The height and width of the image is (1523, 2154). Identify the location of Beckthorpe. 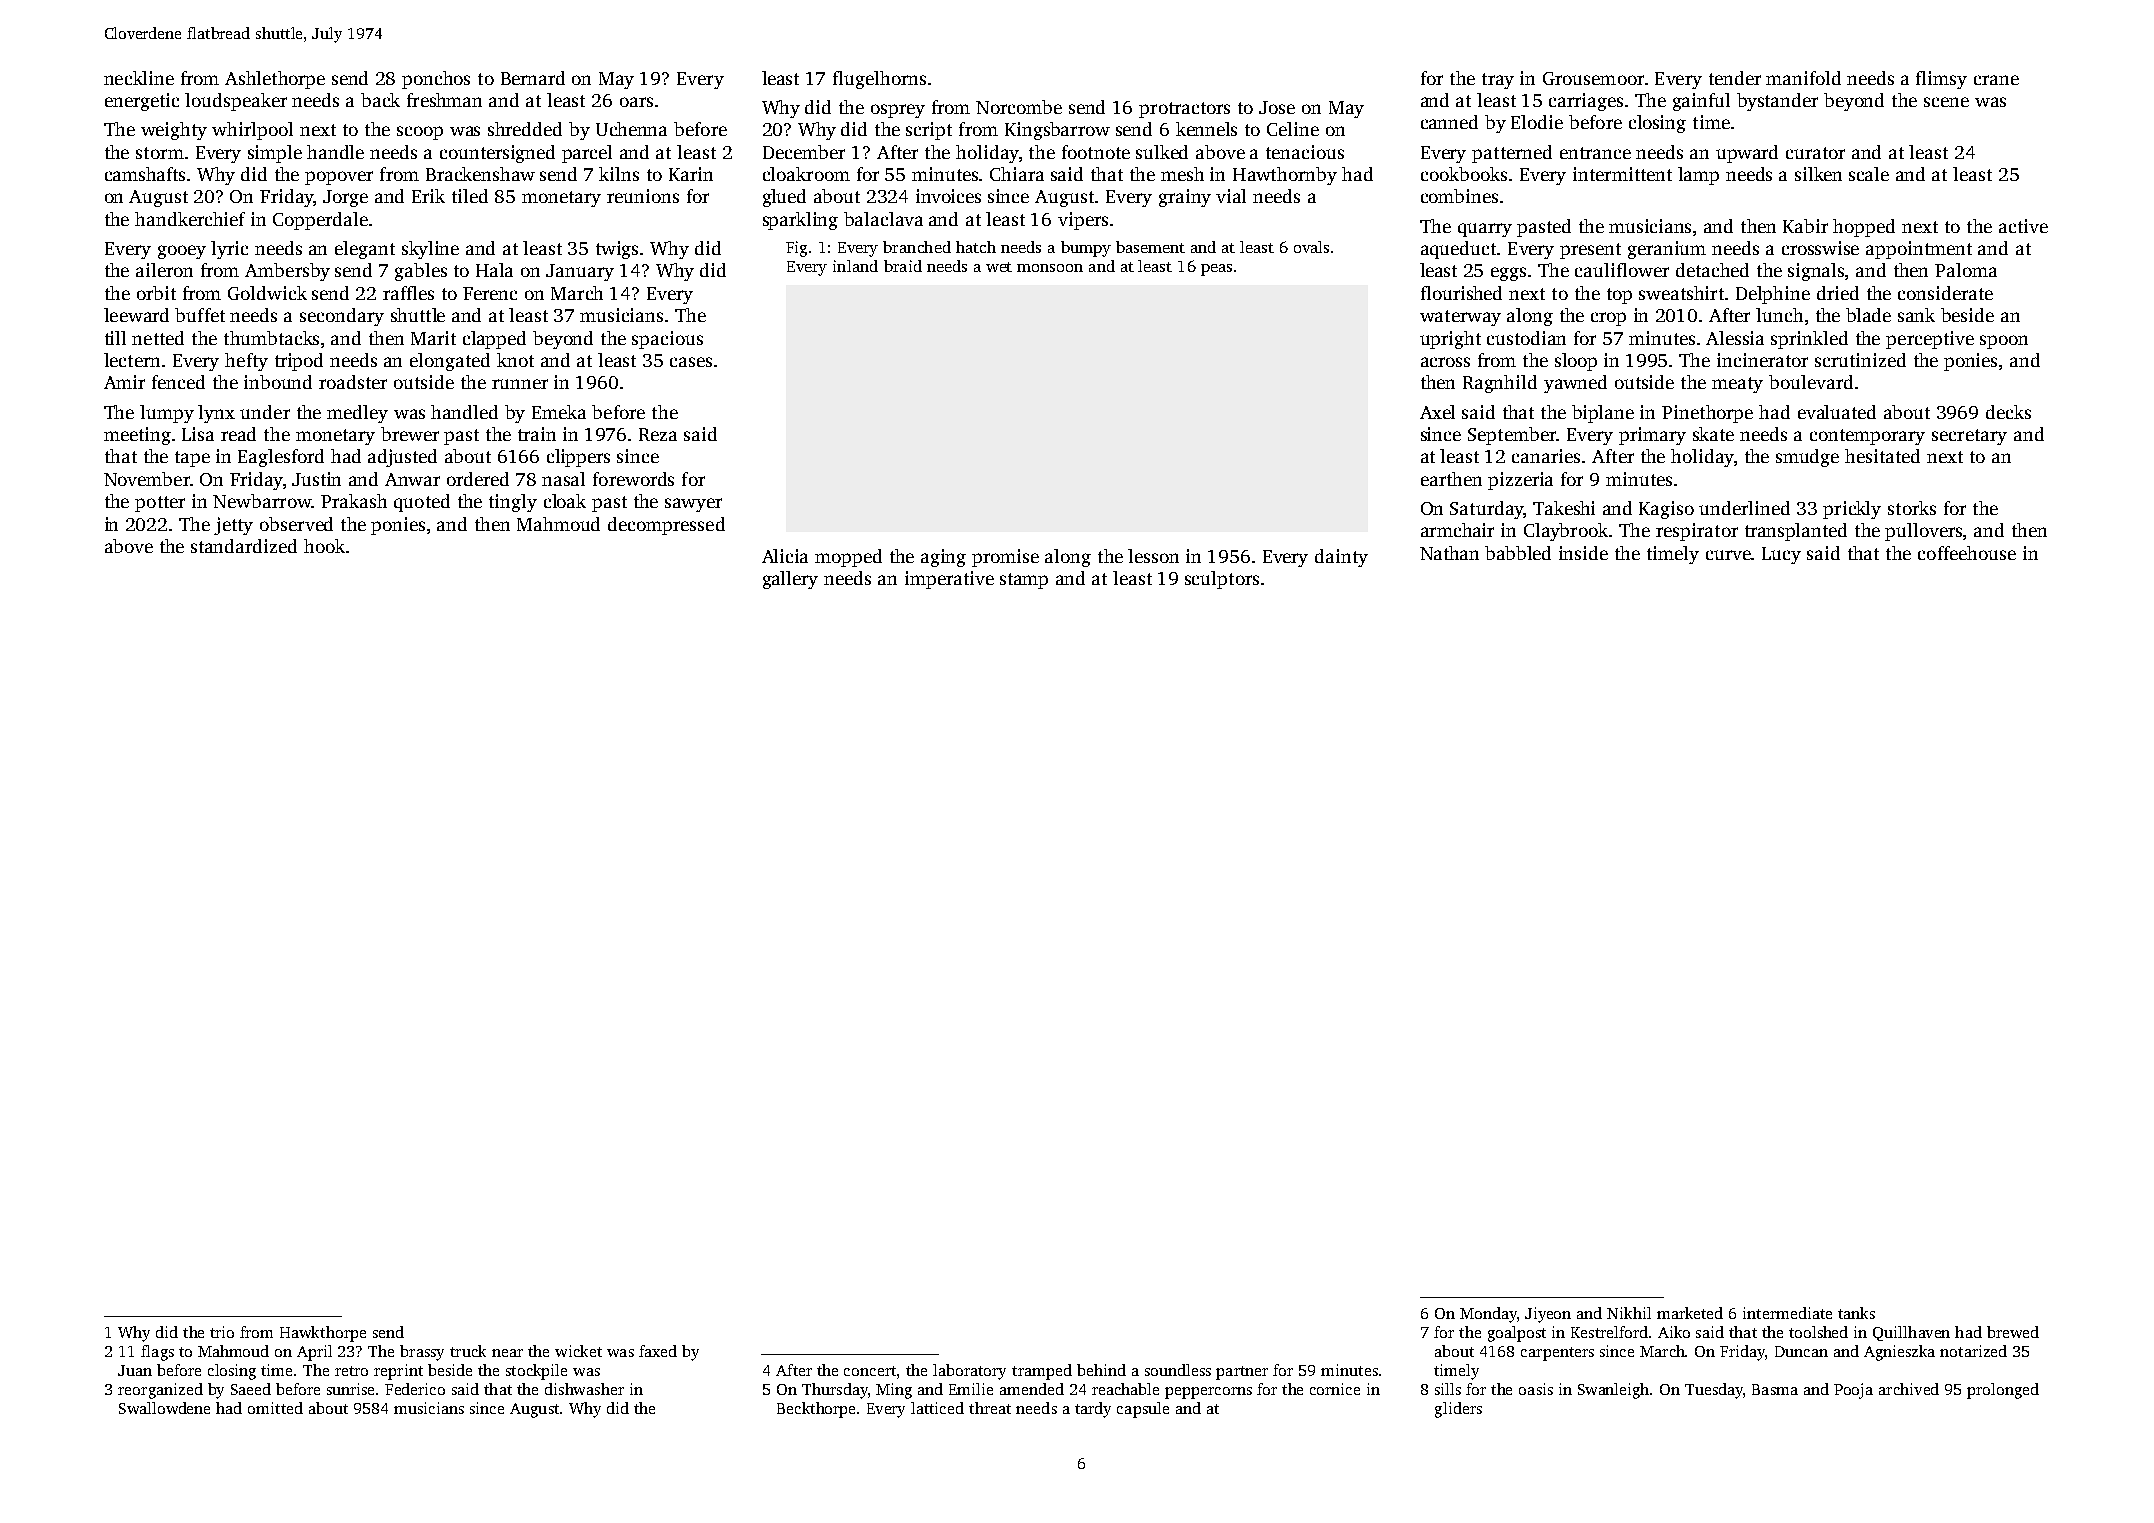
(816, 1410).
